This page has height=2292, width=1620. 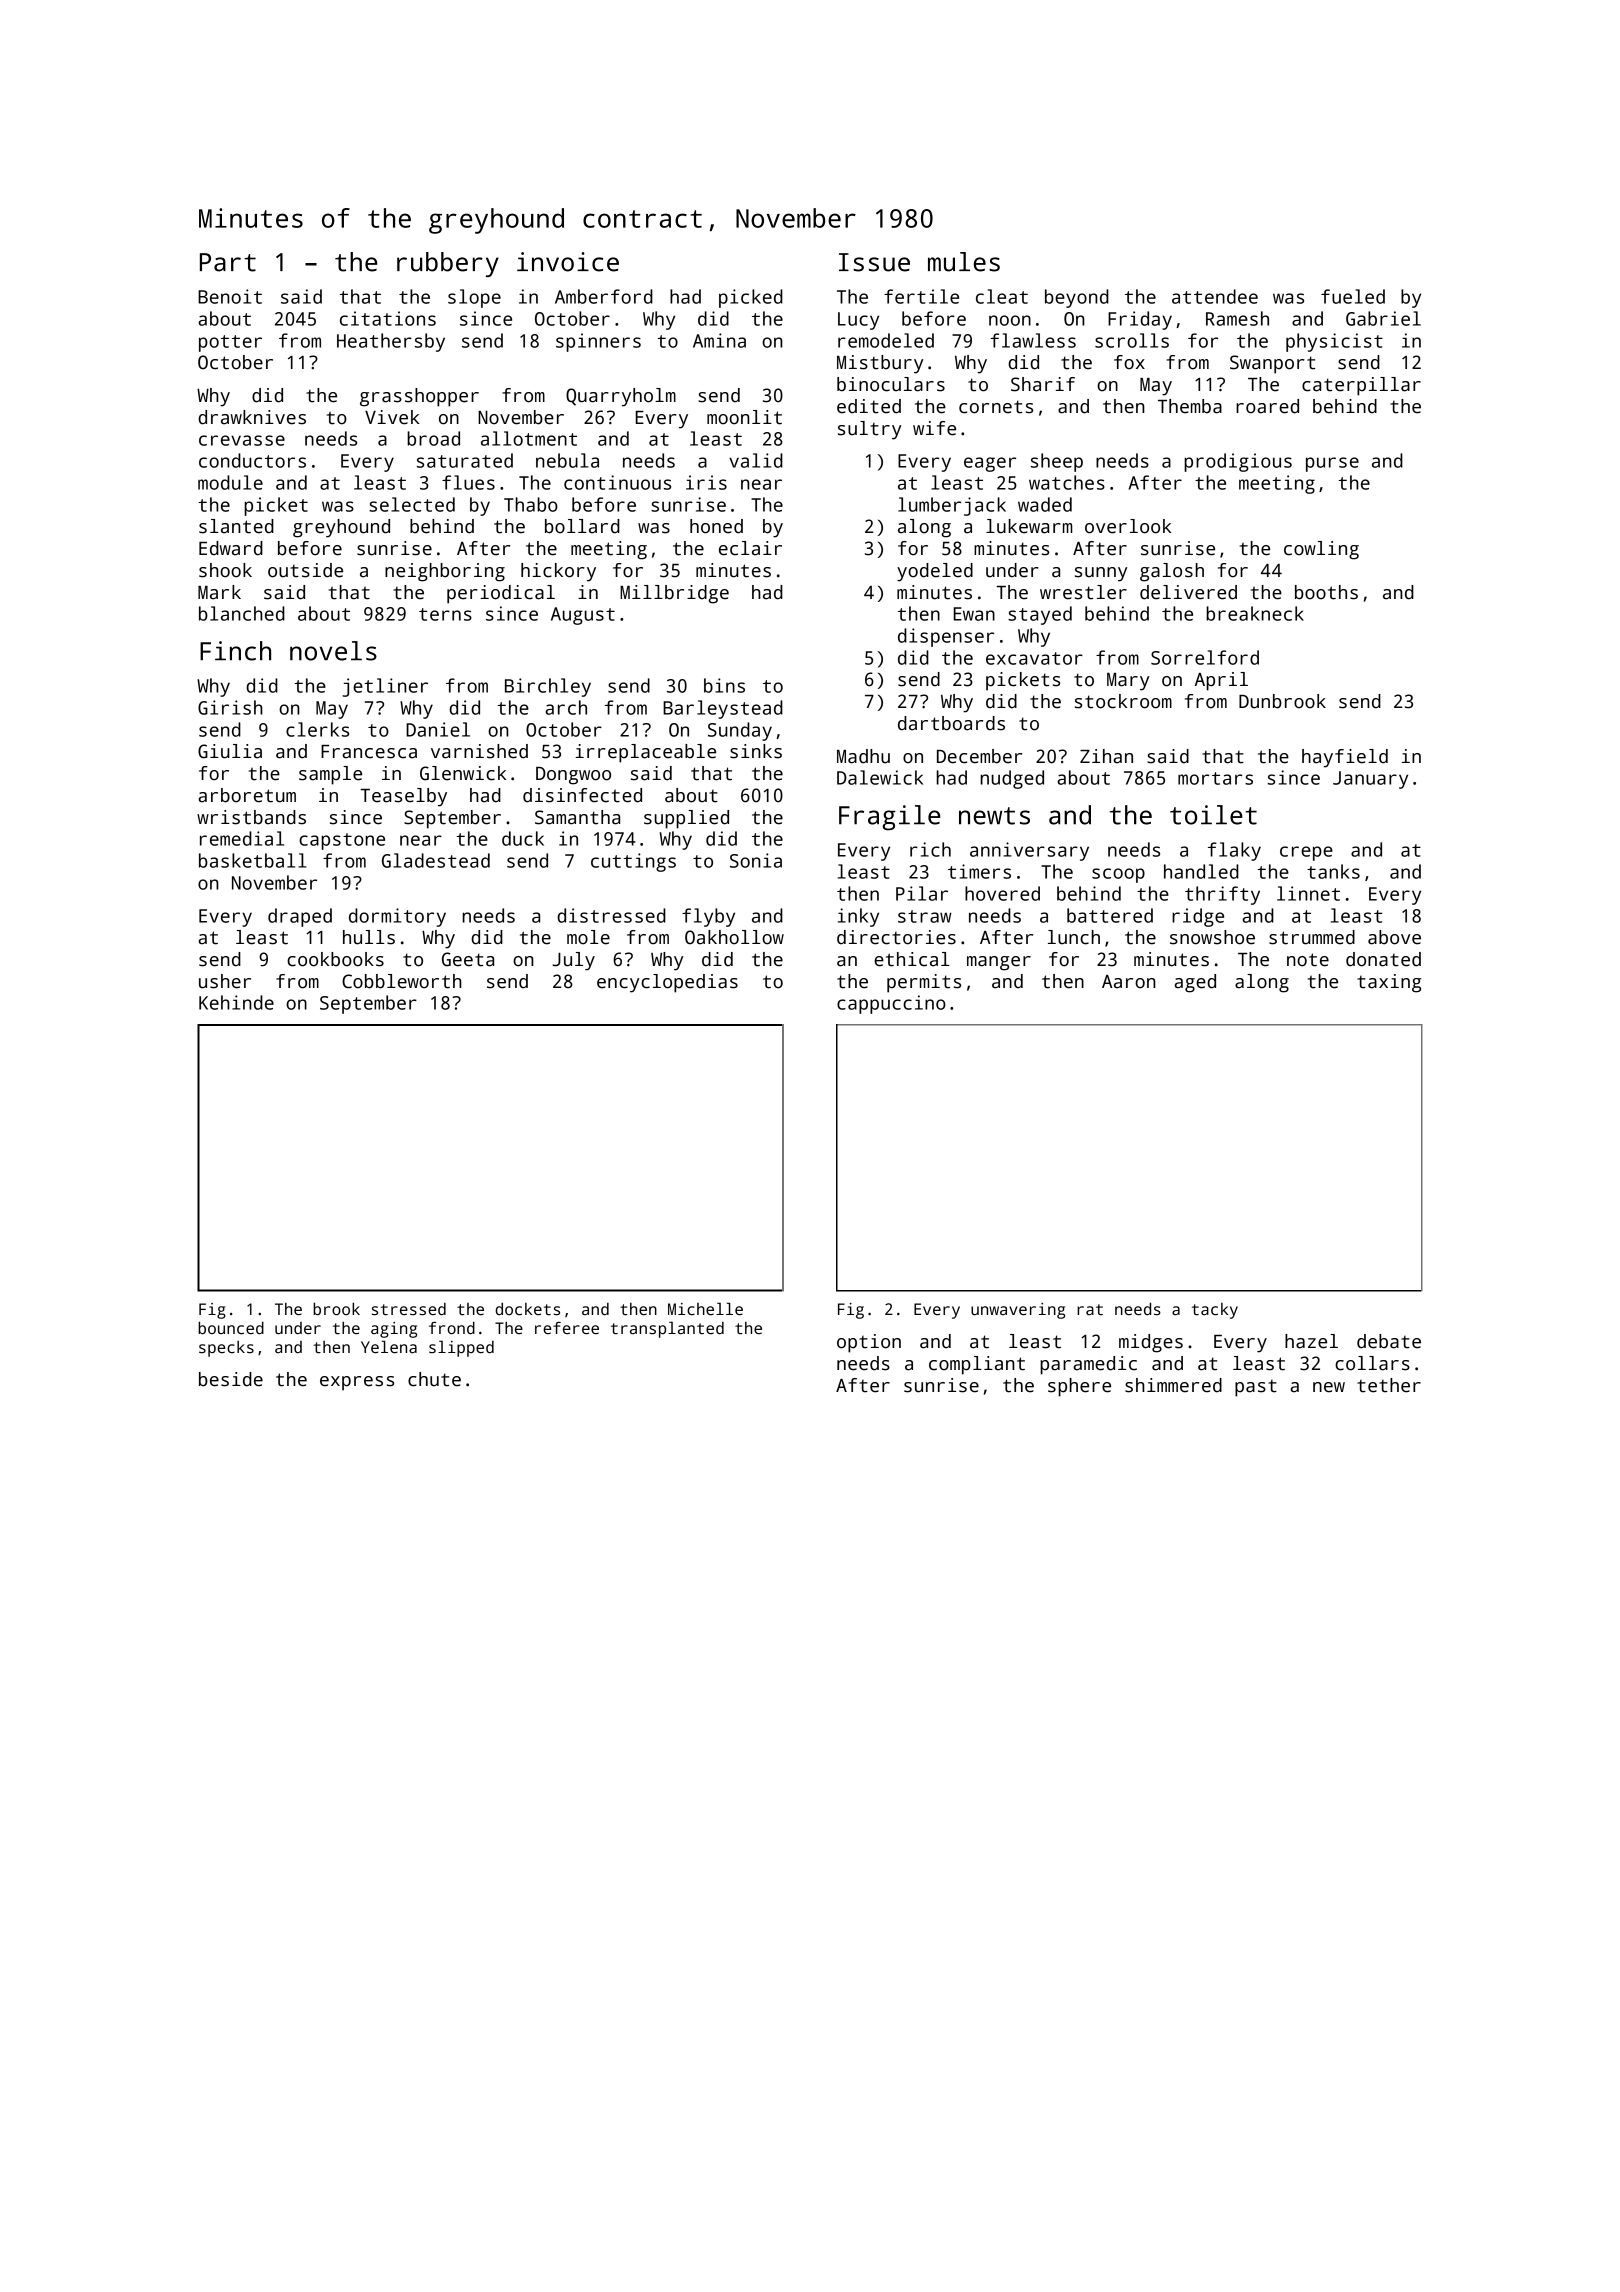 I want to click on aging, so click(x=394, y=1330).
